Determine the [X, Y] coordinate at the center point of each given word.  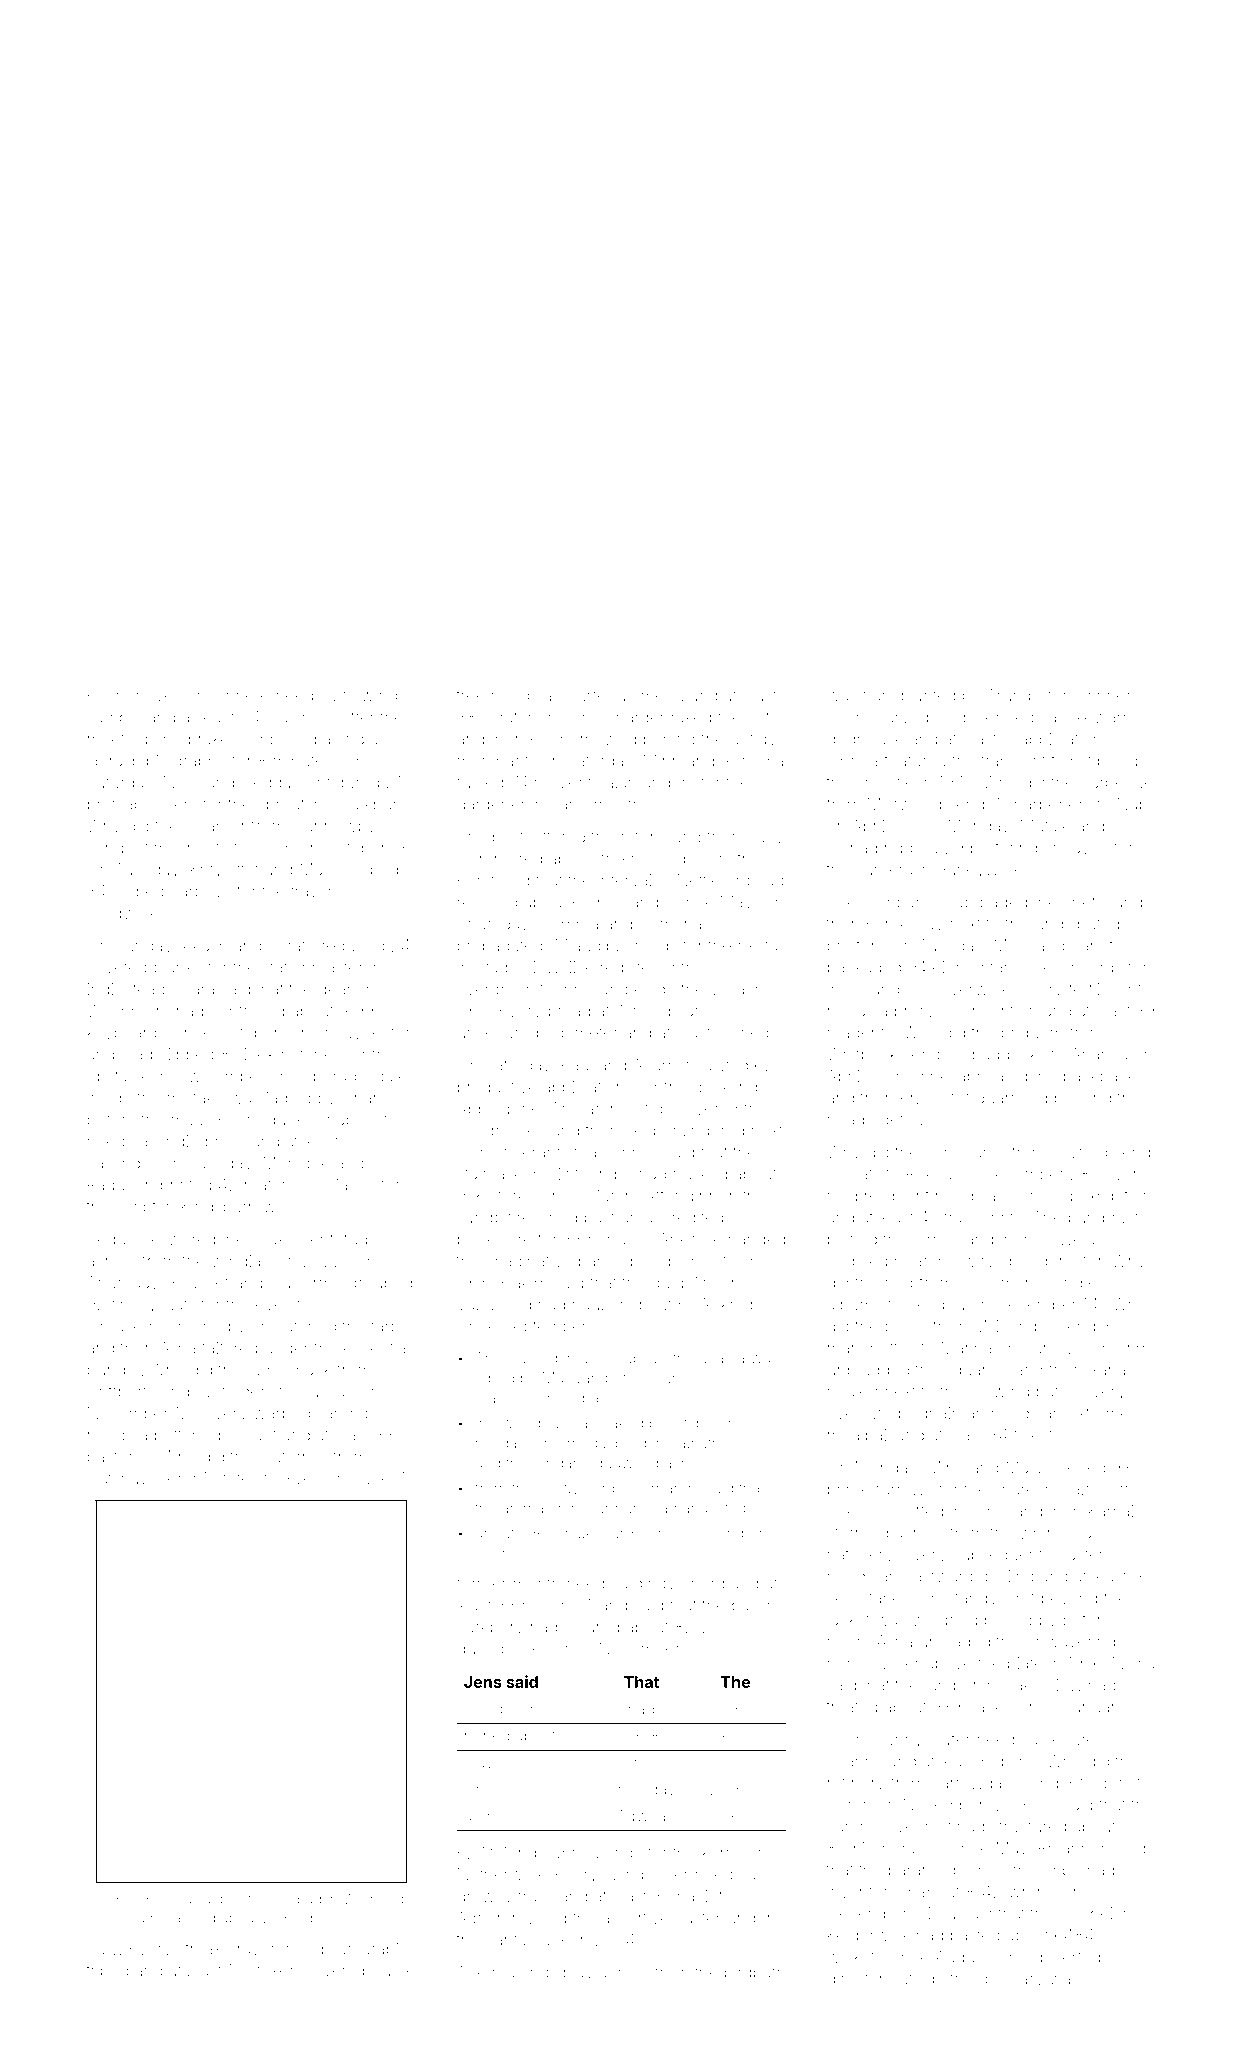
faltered [230, 1348]
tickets [1037, 1435]
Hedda [266, 782]
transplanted [909, 696]
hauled [598, 1304]
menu [662, 697]
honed [487, 1736]
